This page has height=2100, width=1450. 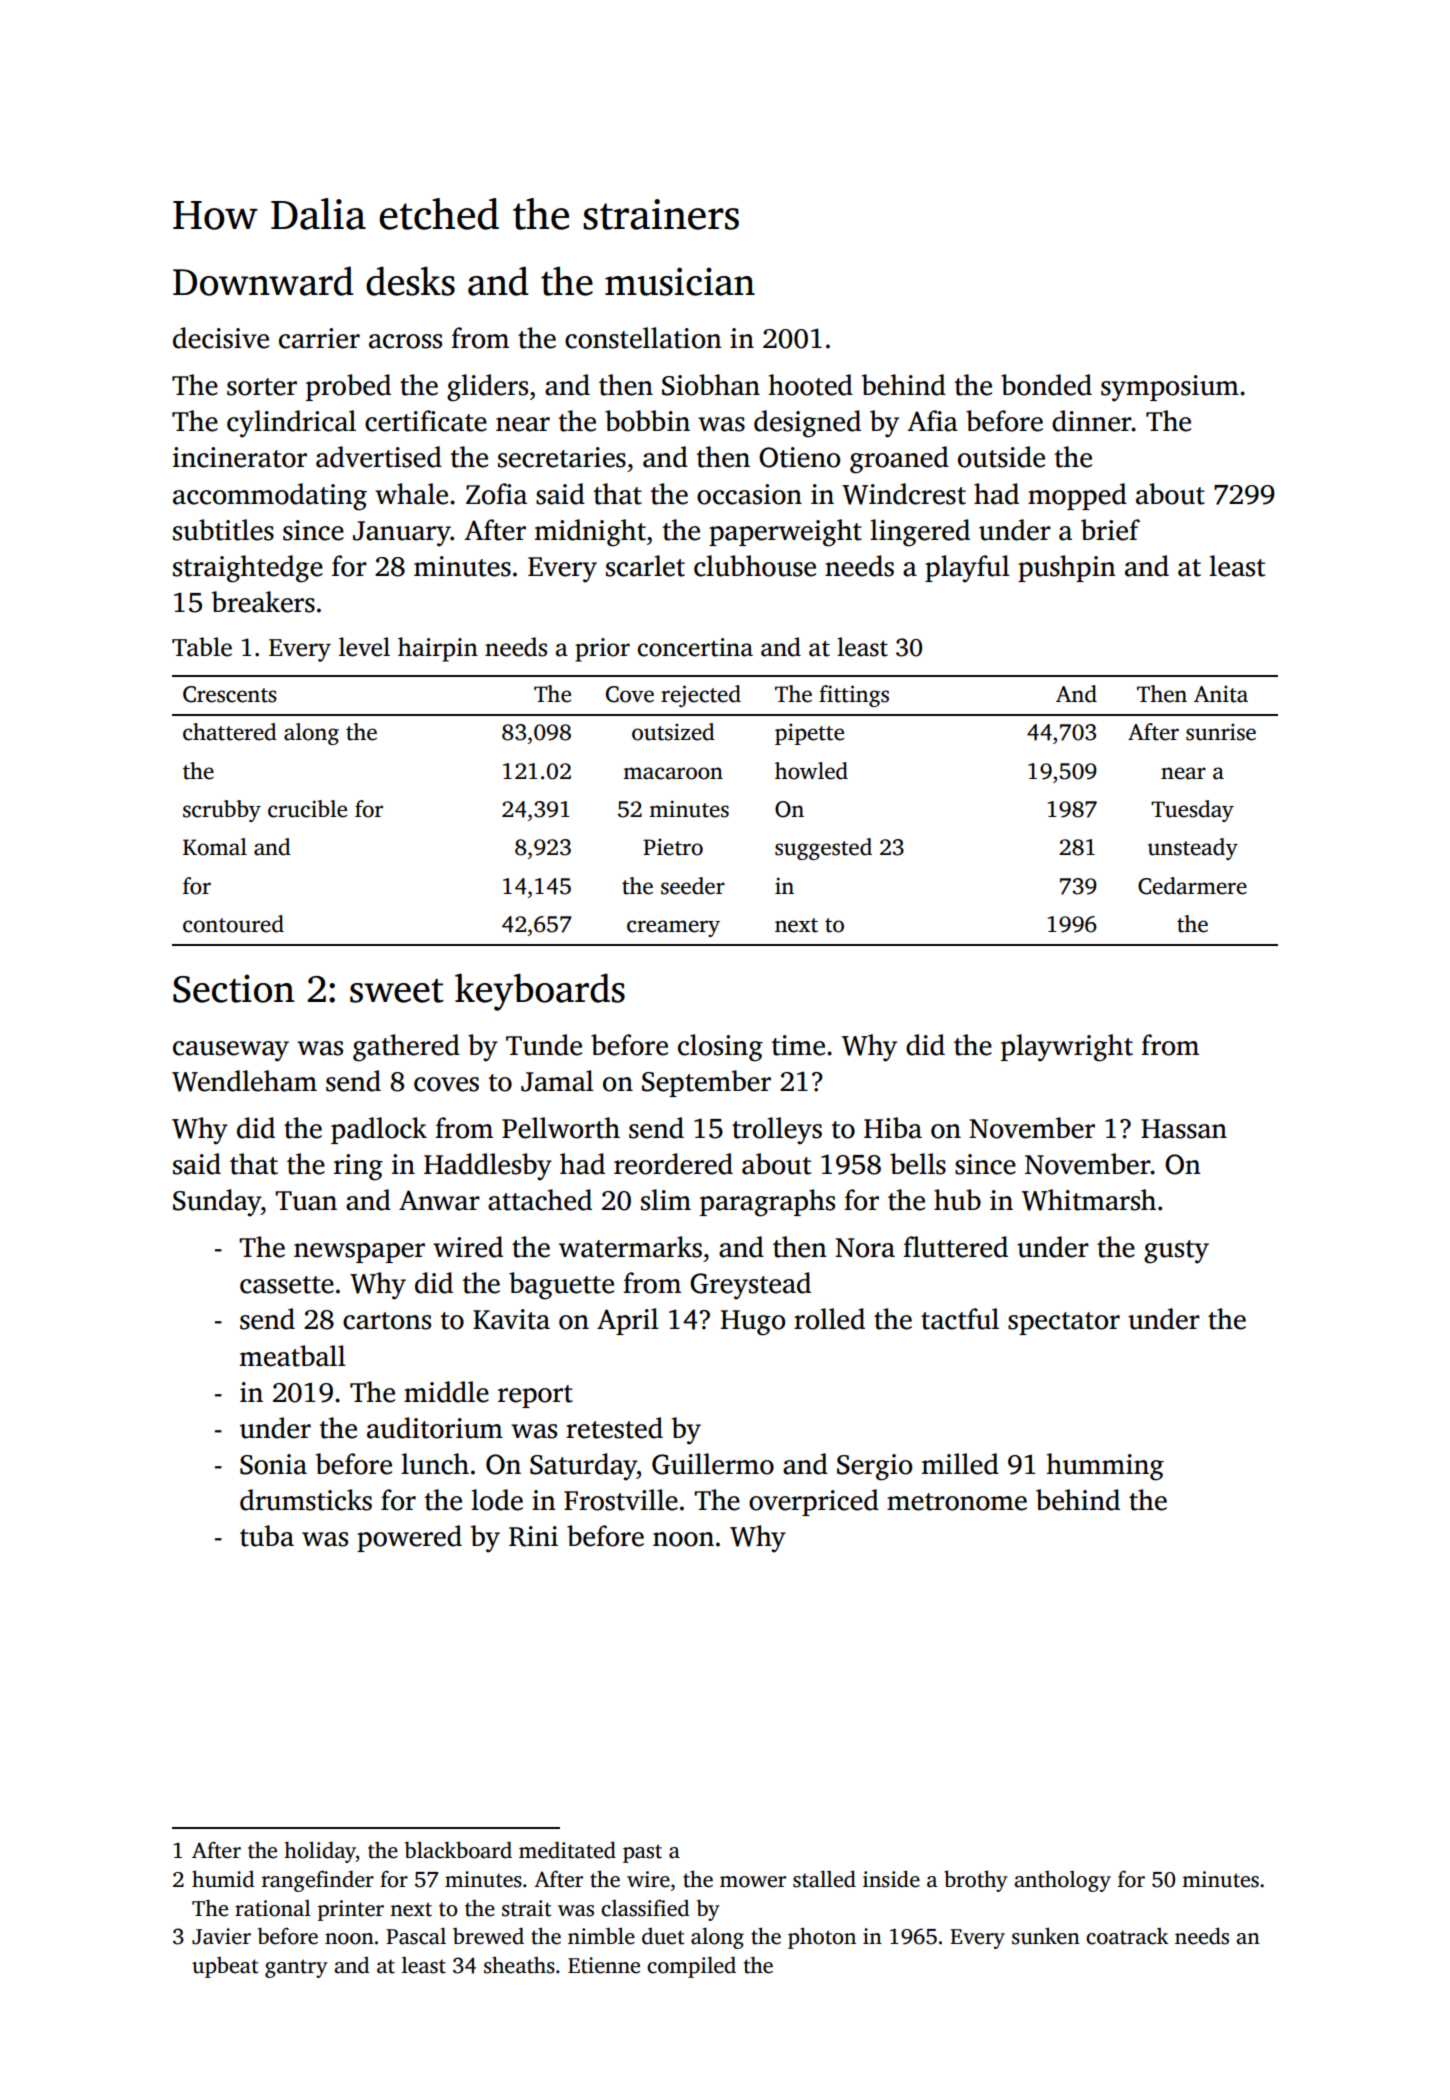 What do you see at coordinates (823, 849) in the page?
I see `suggested` at bounding box center [823, 849].
